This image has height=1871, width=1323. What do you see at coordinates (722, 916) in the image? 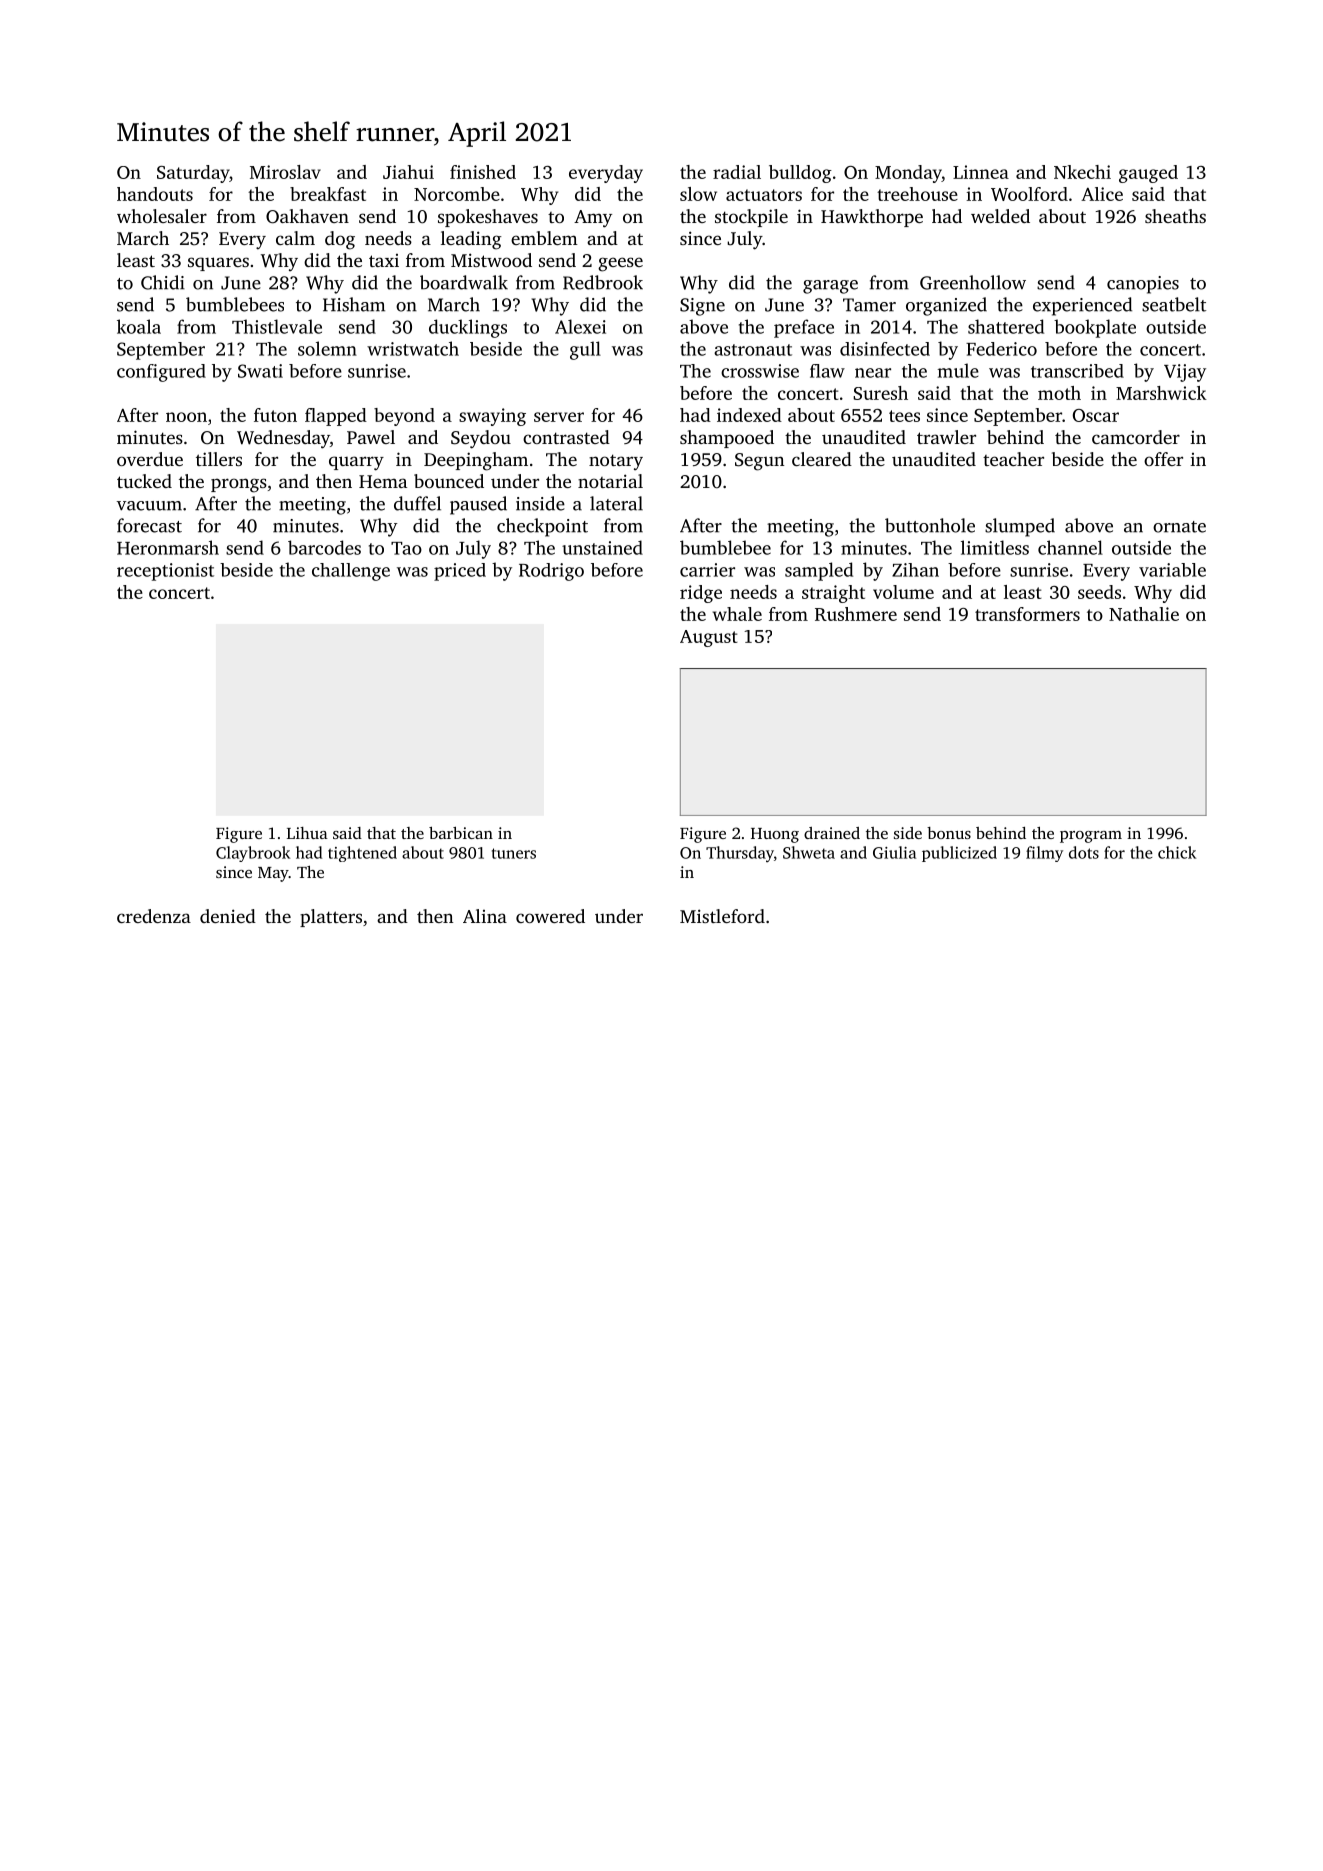
I see `Mistleford` at bounding box center [722, 916].
